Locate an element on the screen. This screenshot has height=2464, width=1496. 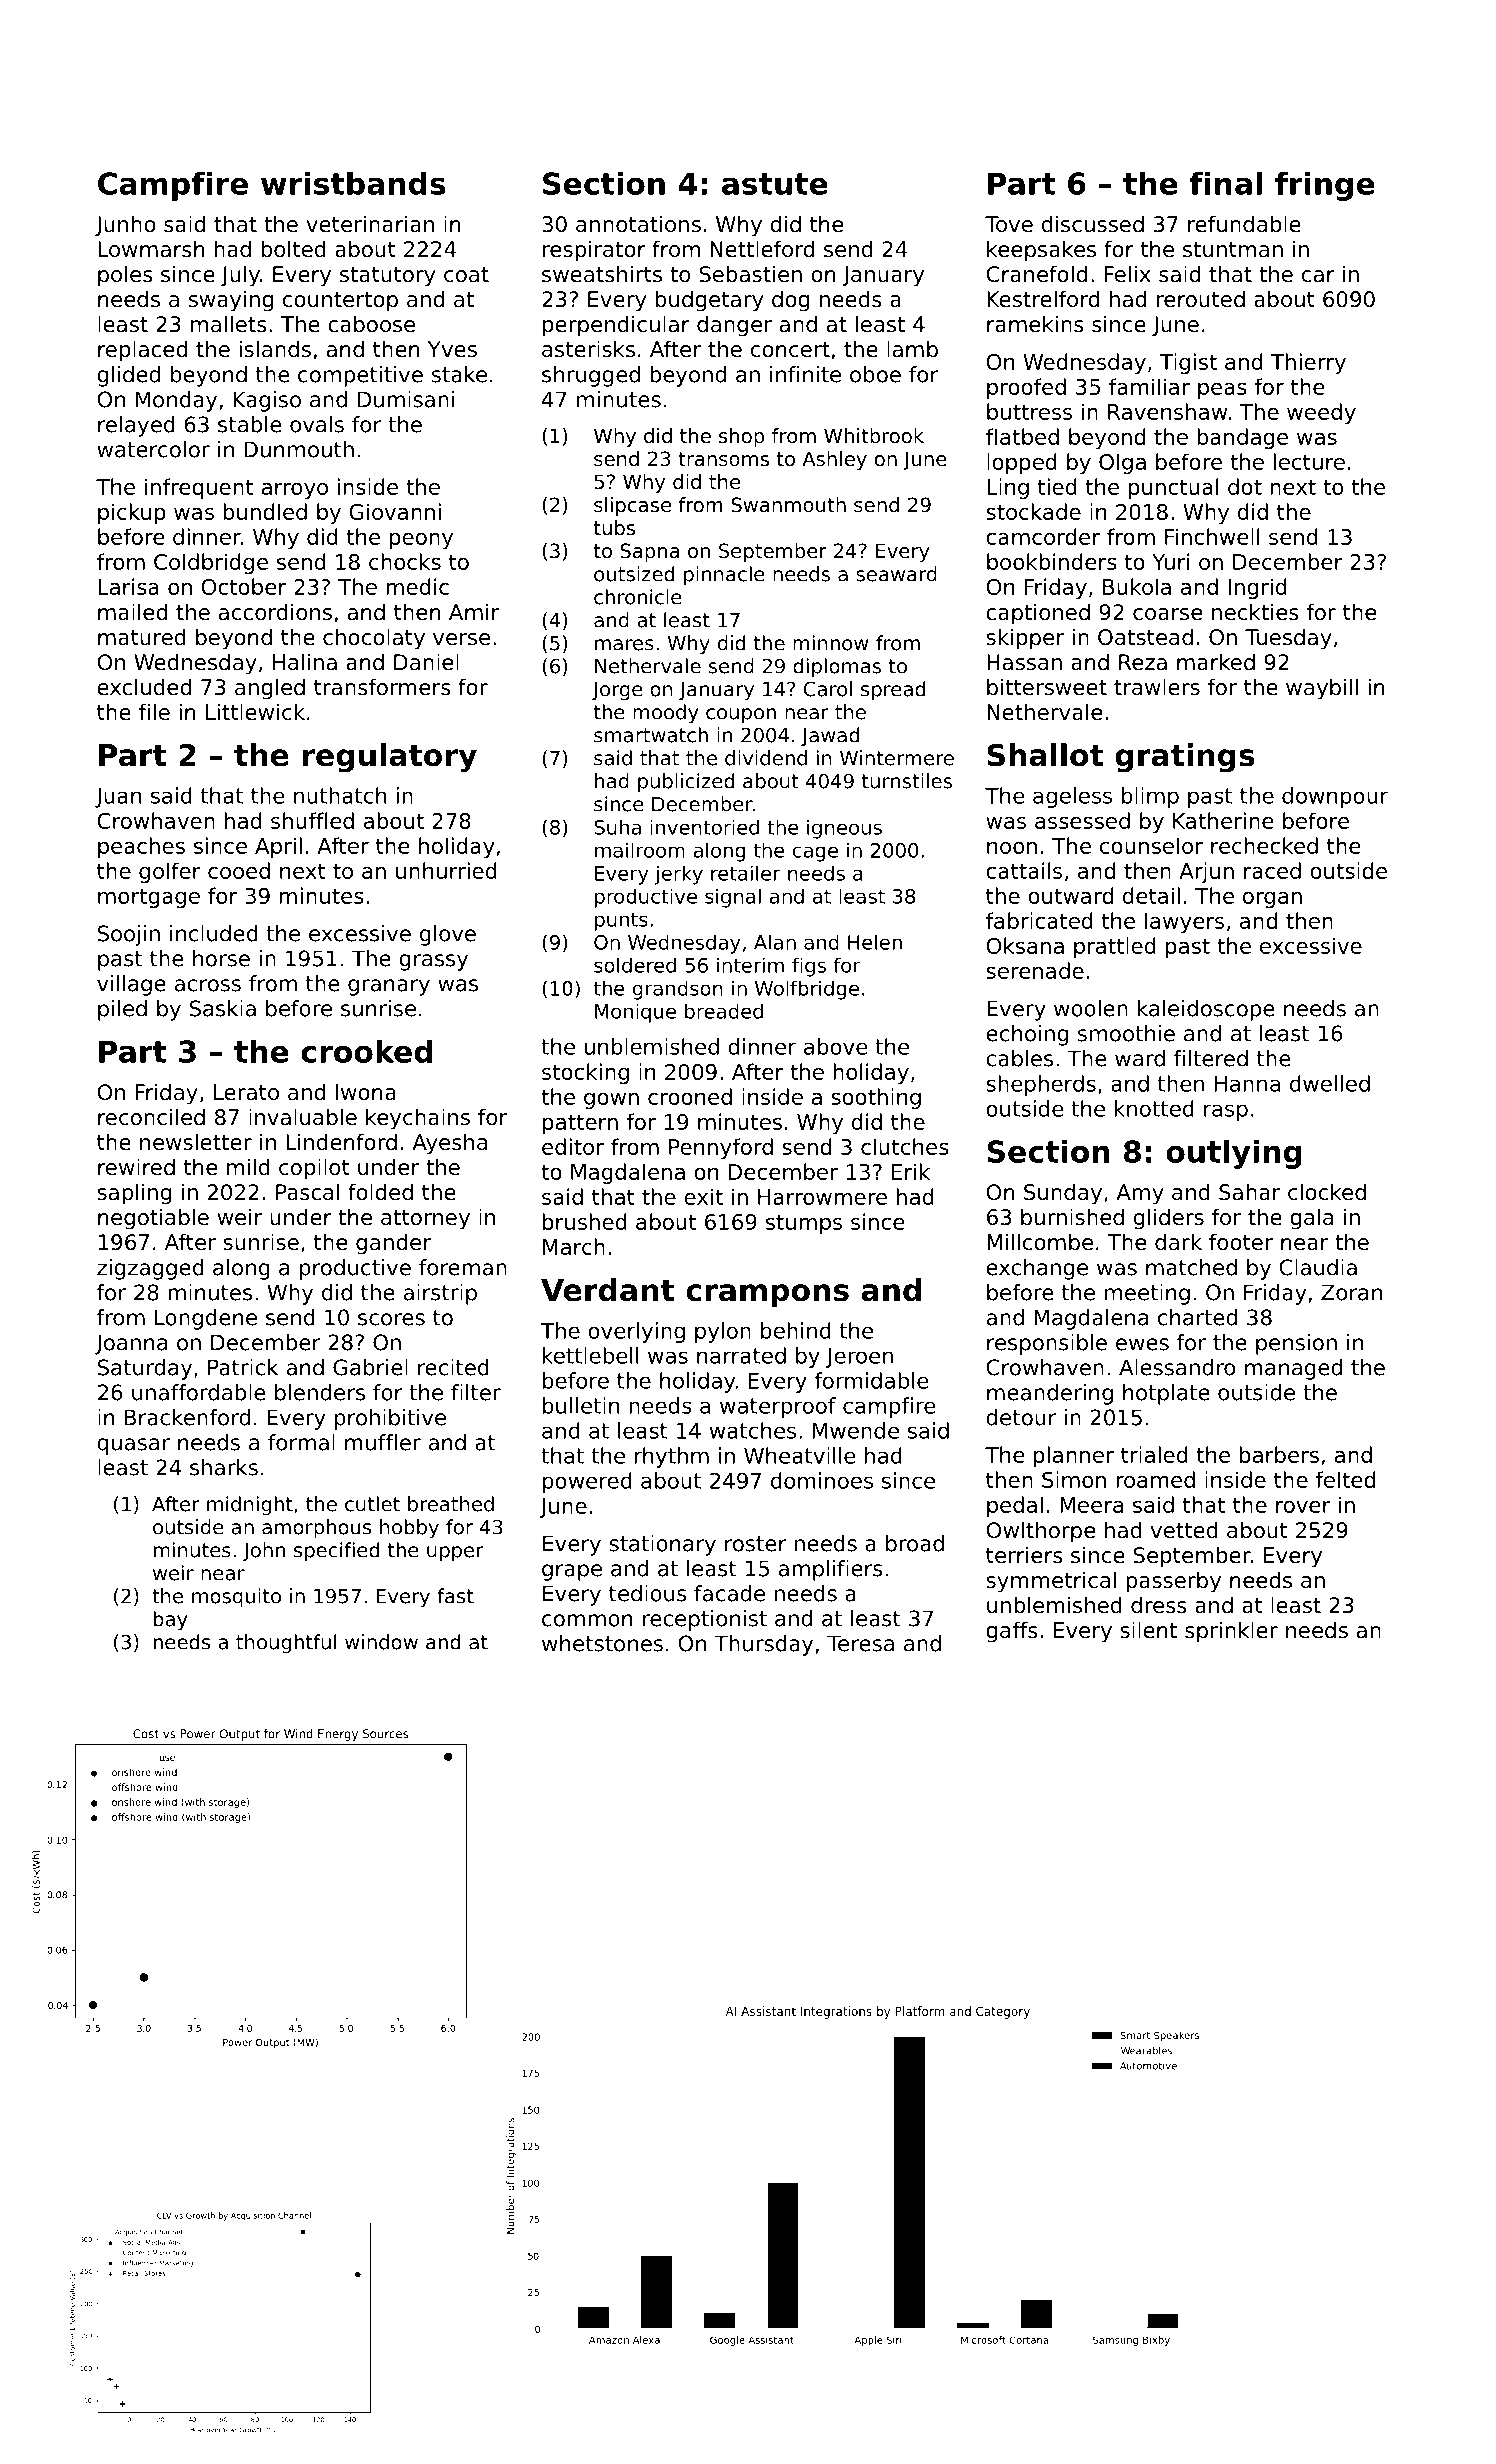
sprinkler is located at coordinates (1231, 1632).
